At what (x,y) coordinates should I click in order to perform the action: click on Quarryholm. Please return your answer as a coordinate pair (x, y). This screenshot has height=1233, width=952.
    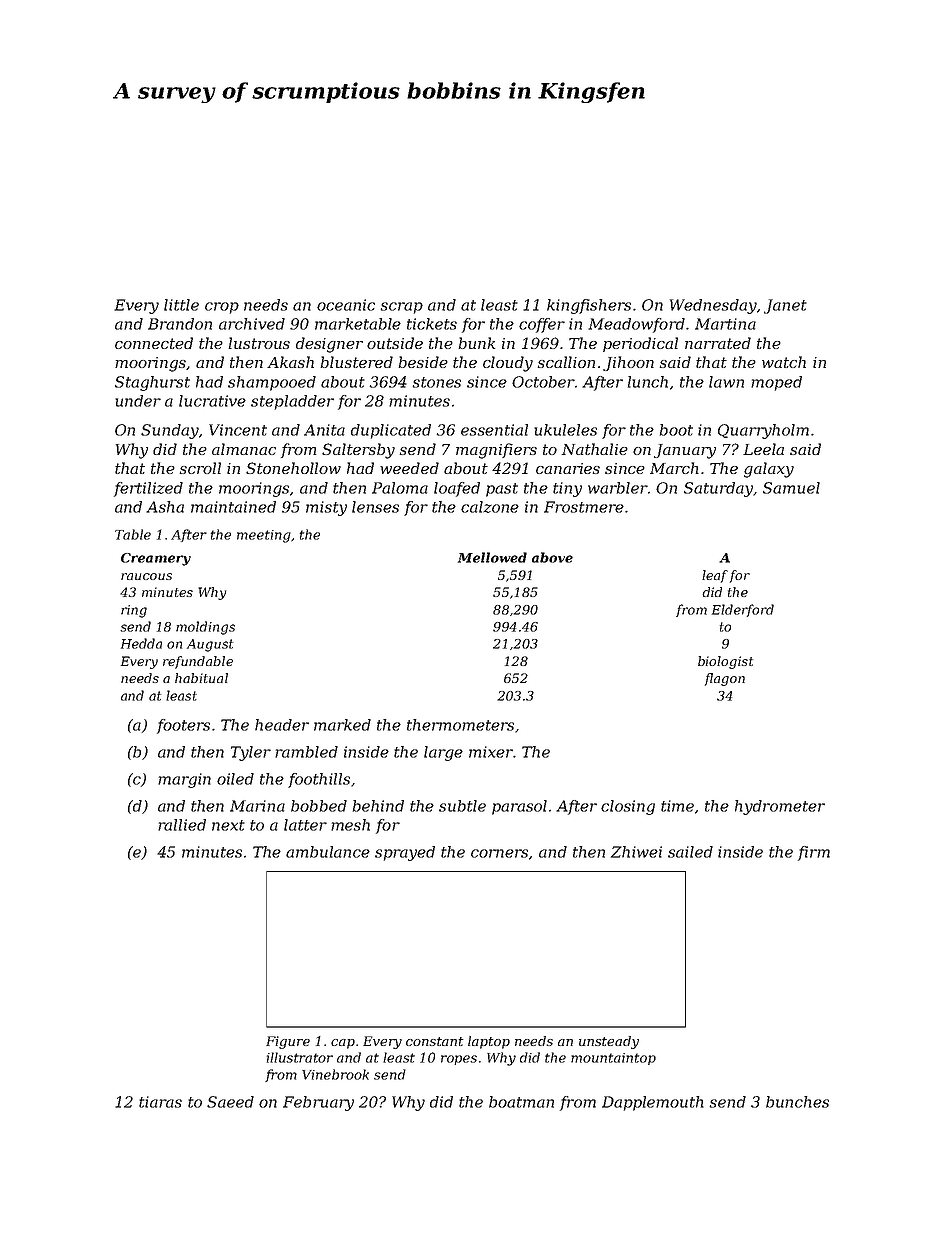
    Looking at the image, I should click on (763, 431).
